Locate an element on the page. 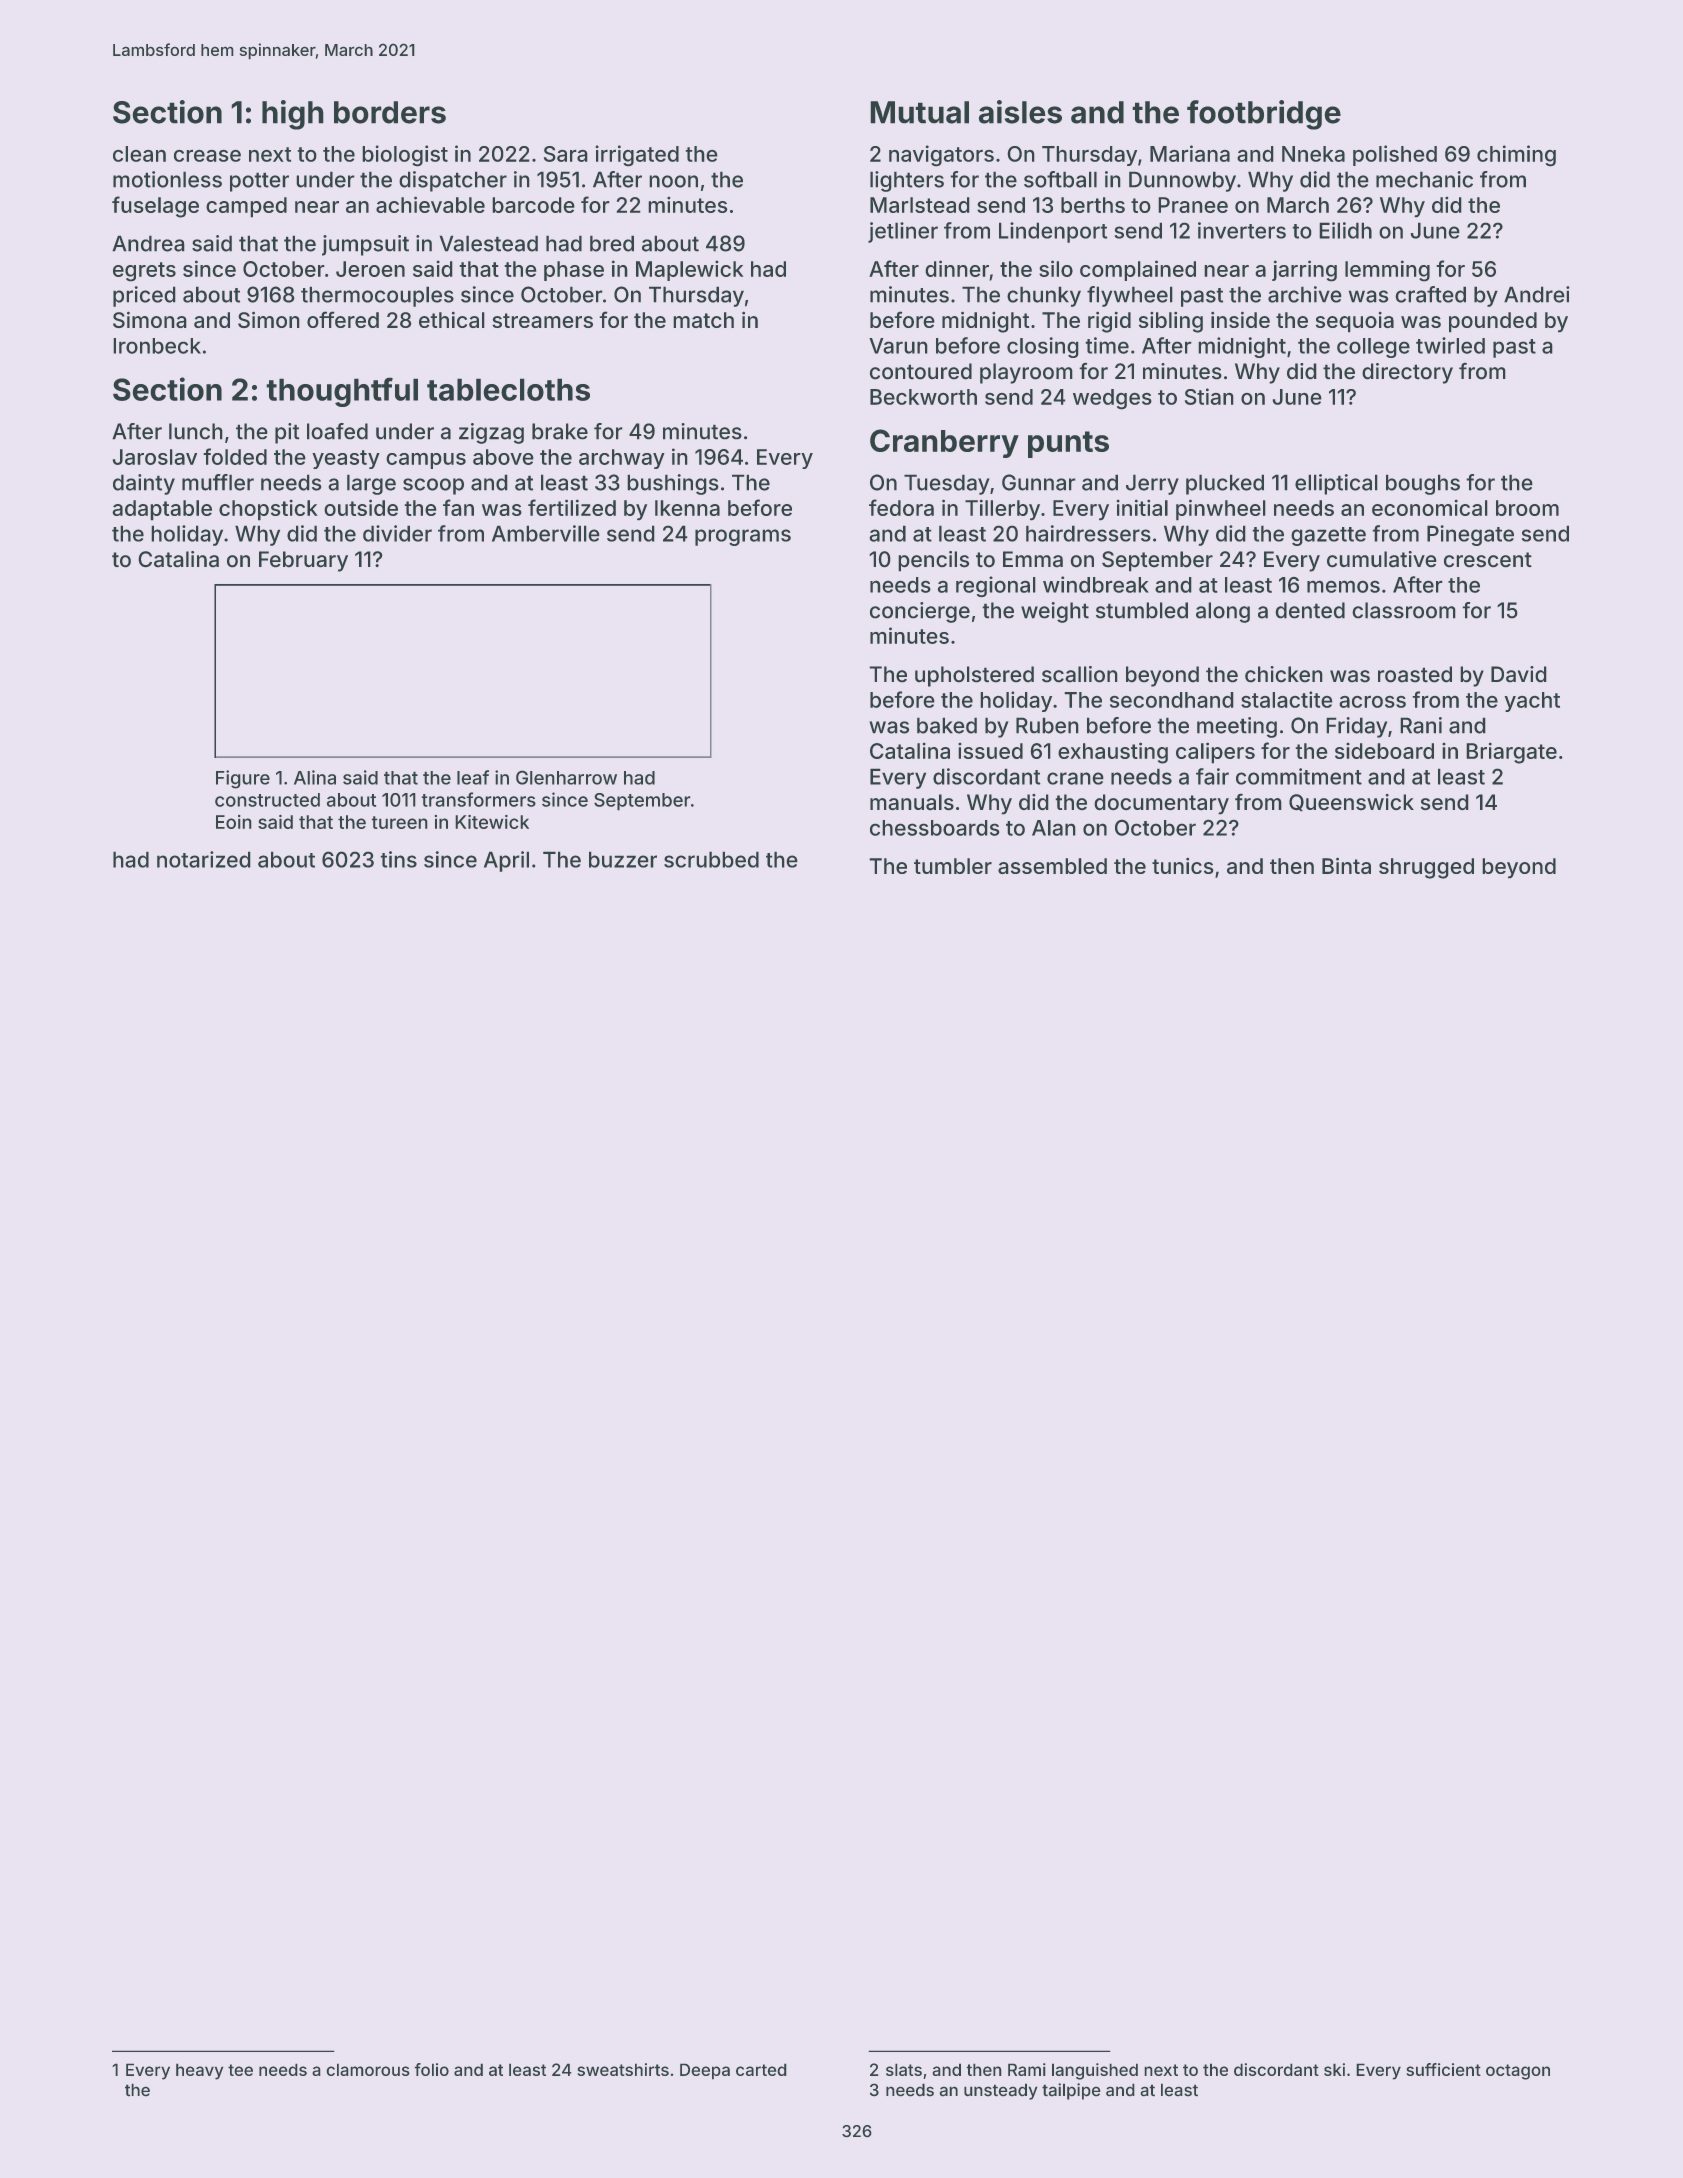 Image resolution: width=1683 pixels, height=2178 pixels. chiming is located at coordinates (1516, 156).
